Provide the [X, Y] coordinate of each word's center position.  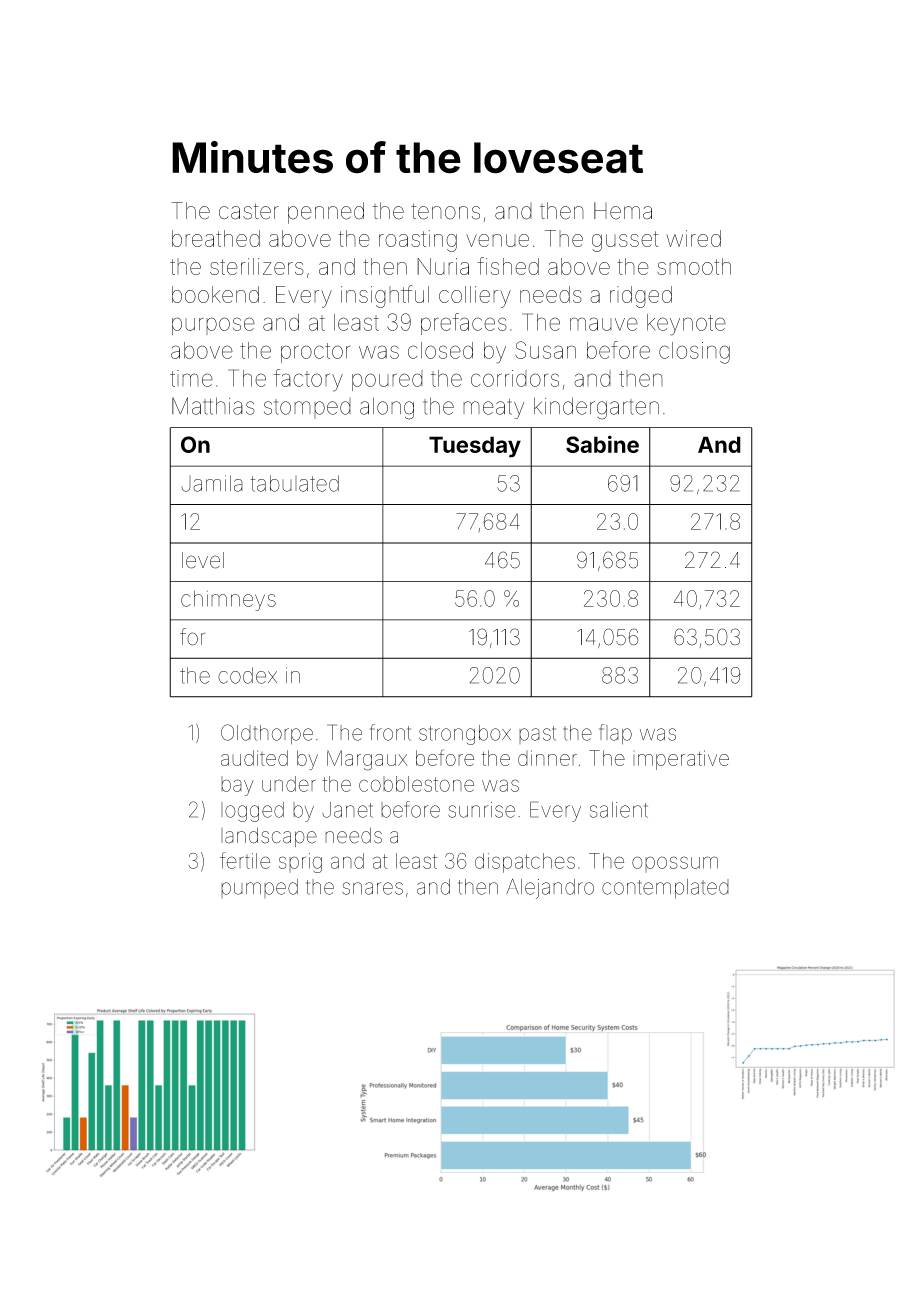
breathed [216, 238]
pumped [259, 888]
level [203, 560]
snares [372, 888]
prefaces [464, 324]
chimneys [228, 600]
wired [693, 238]
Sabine [602, 444]
